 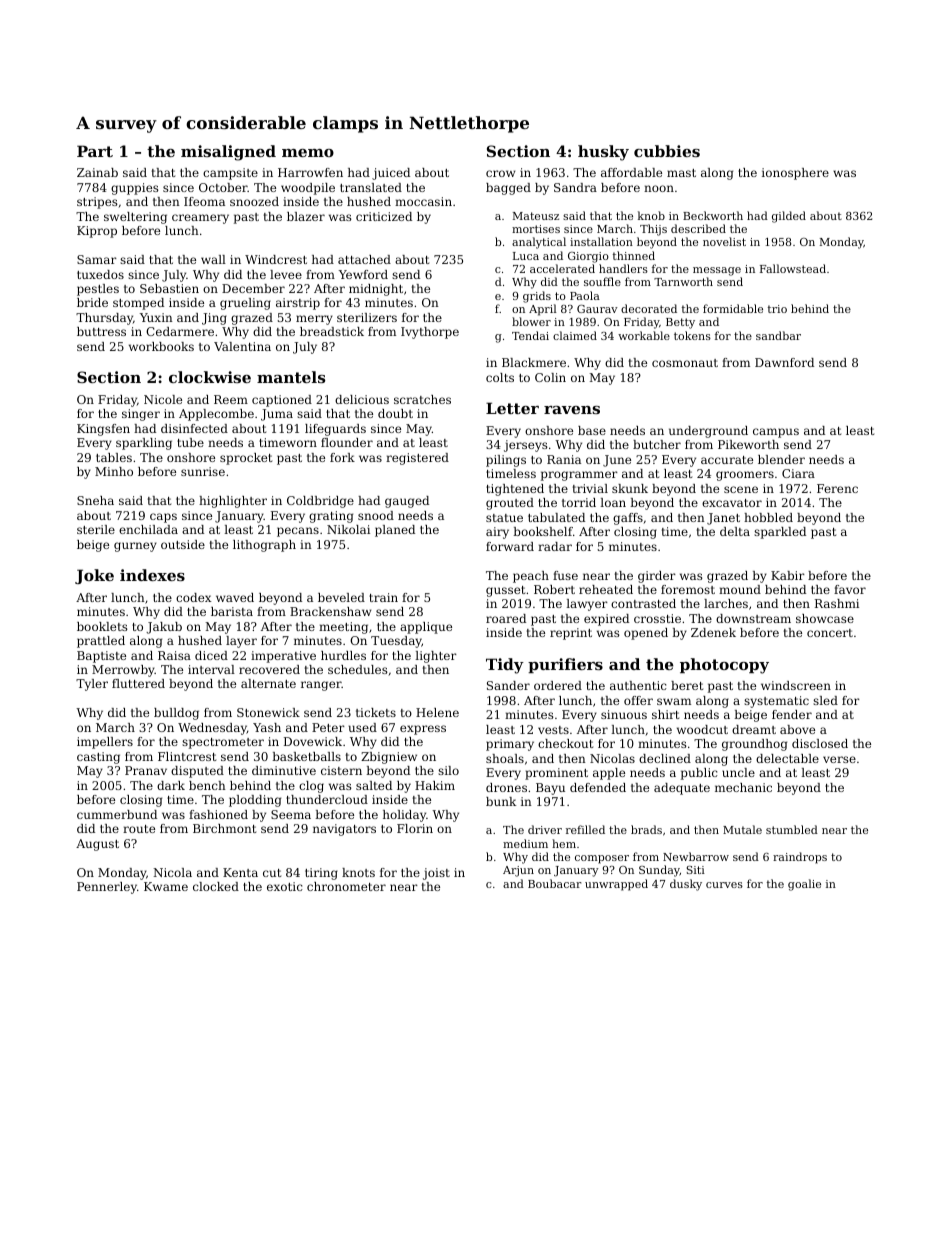 I want to click on planed, so click(x=395, y=531).
